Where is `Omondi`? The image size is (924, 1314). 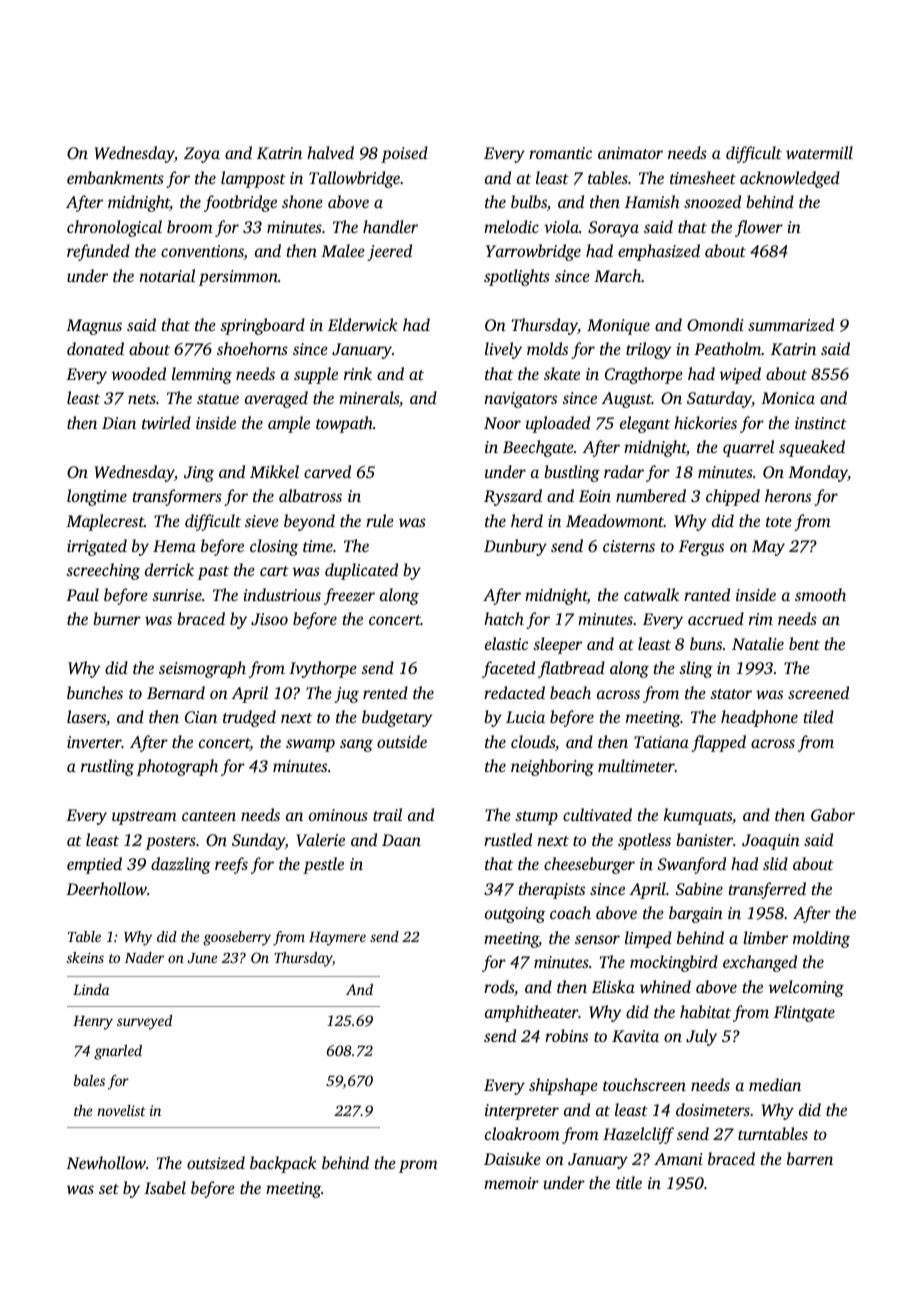
Omondi is located at coordinates (715, 324).
